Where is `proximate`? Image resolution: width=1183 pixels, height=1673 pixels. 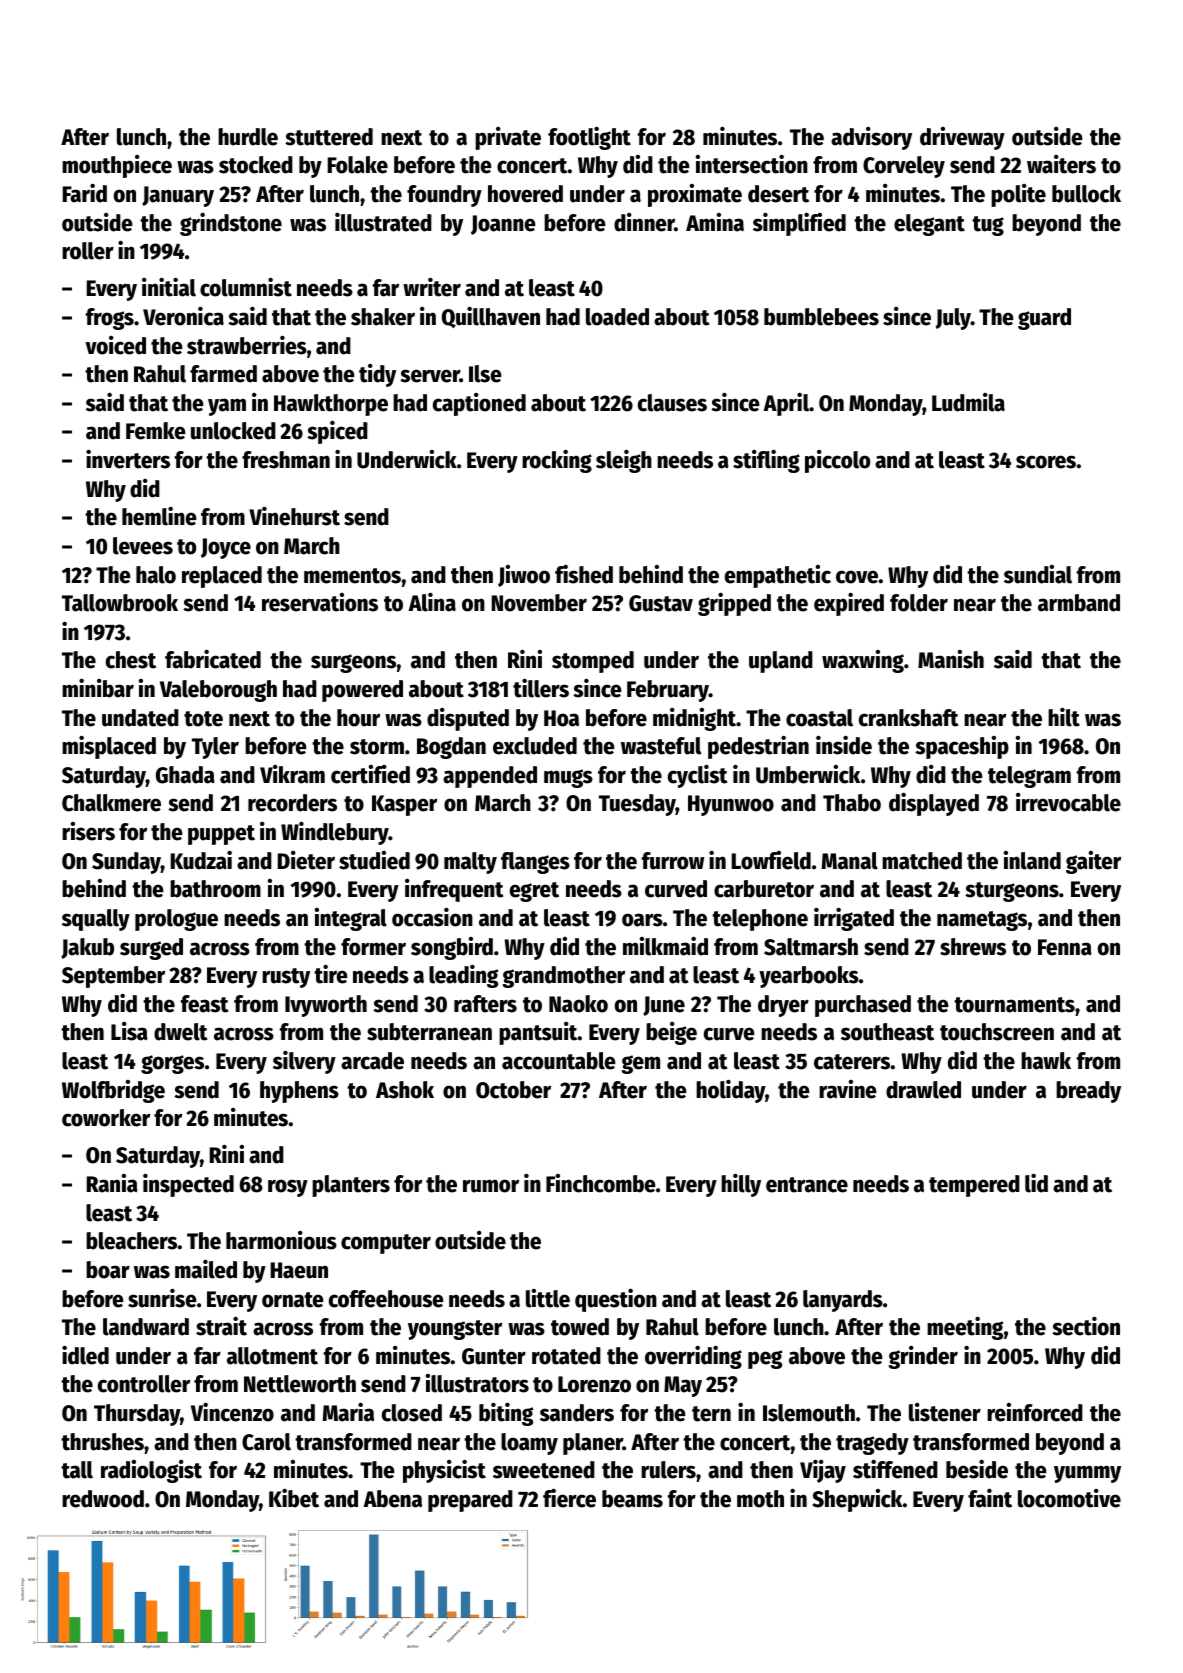
proximate is located at coordinates (695, 195).
